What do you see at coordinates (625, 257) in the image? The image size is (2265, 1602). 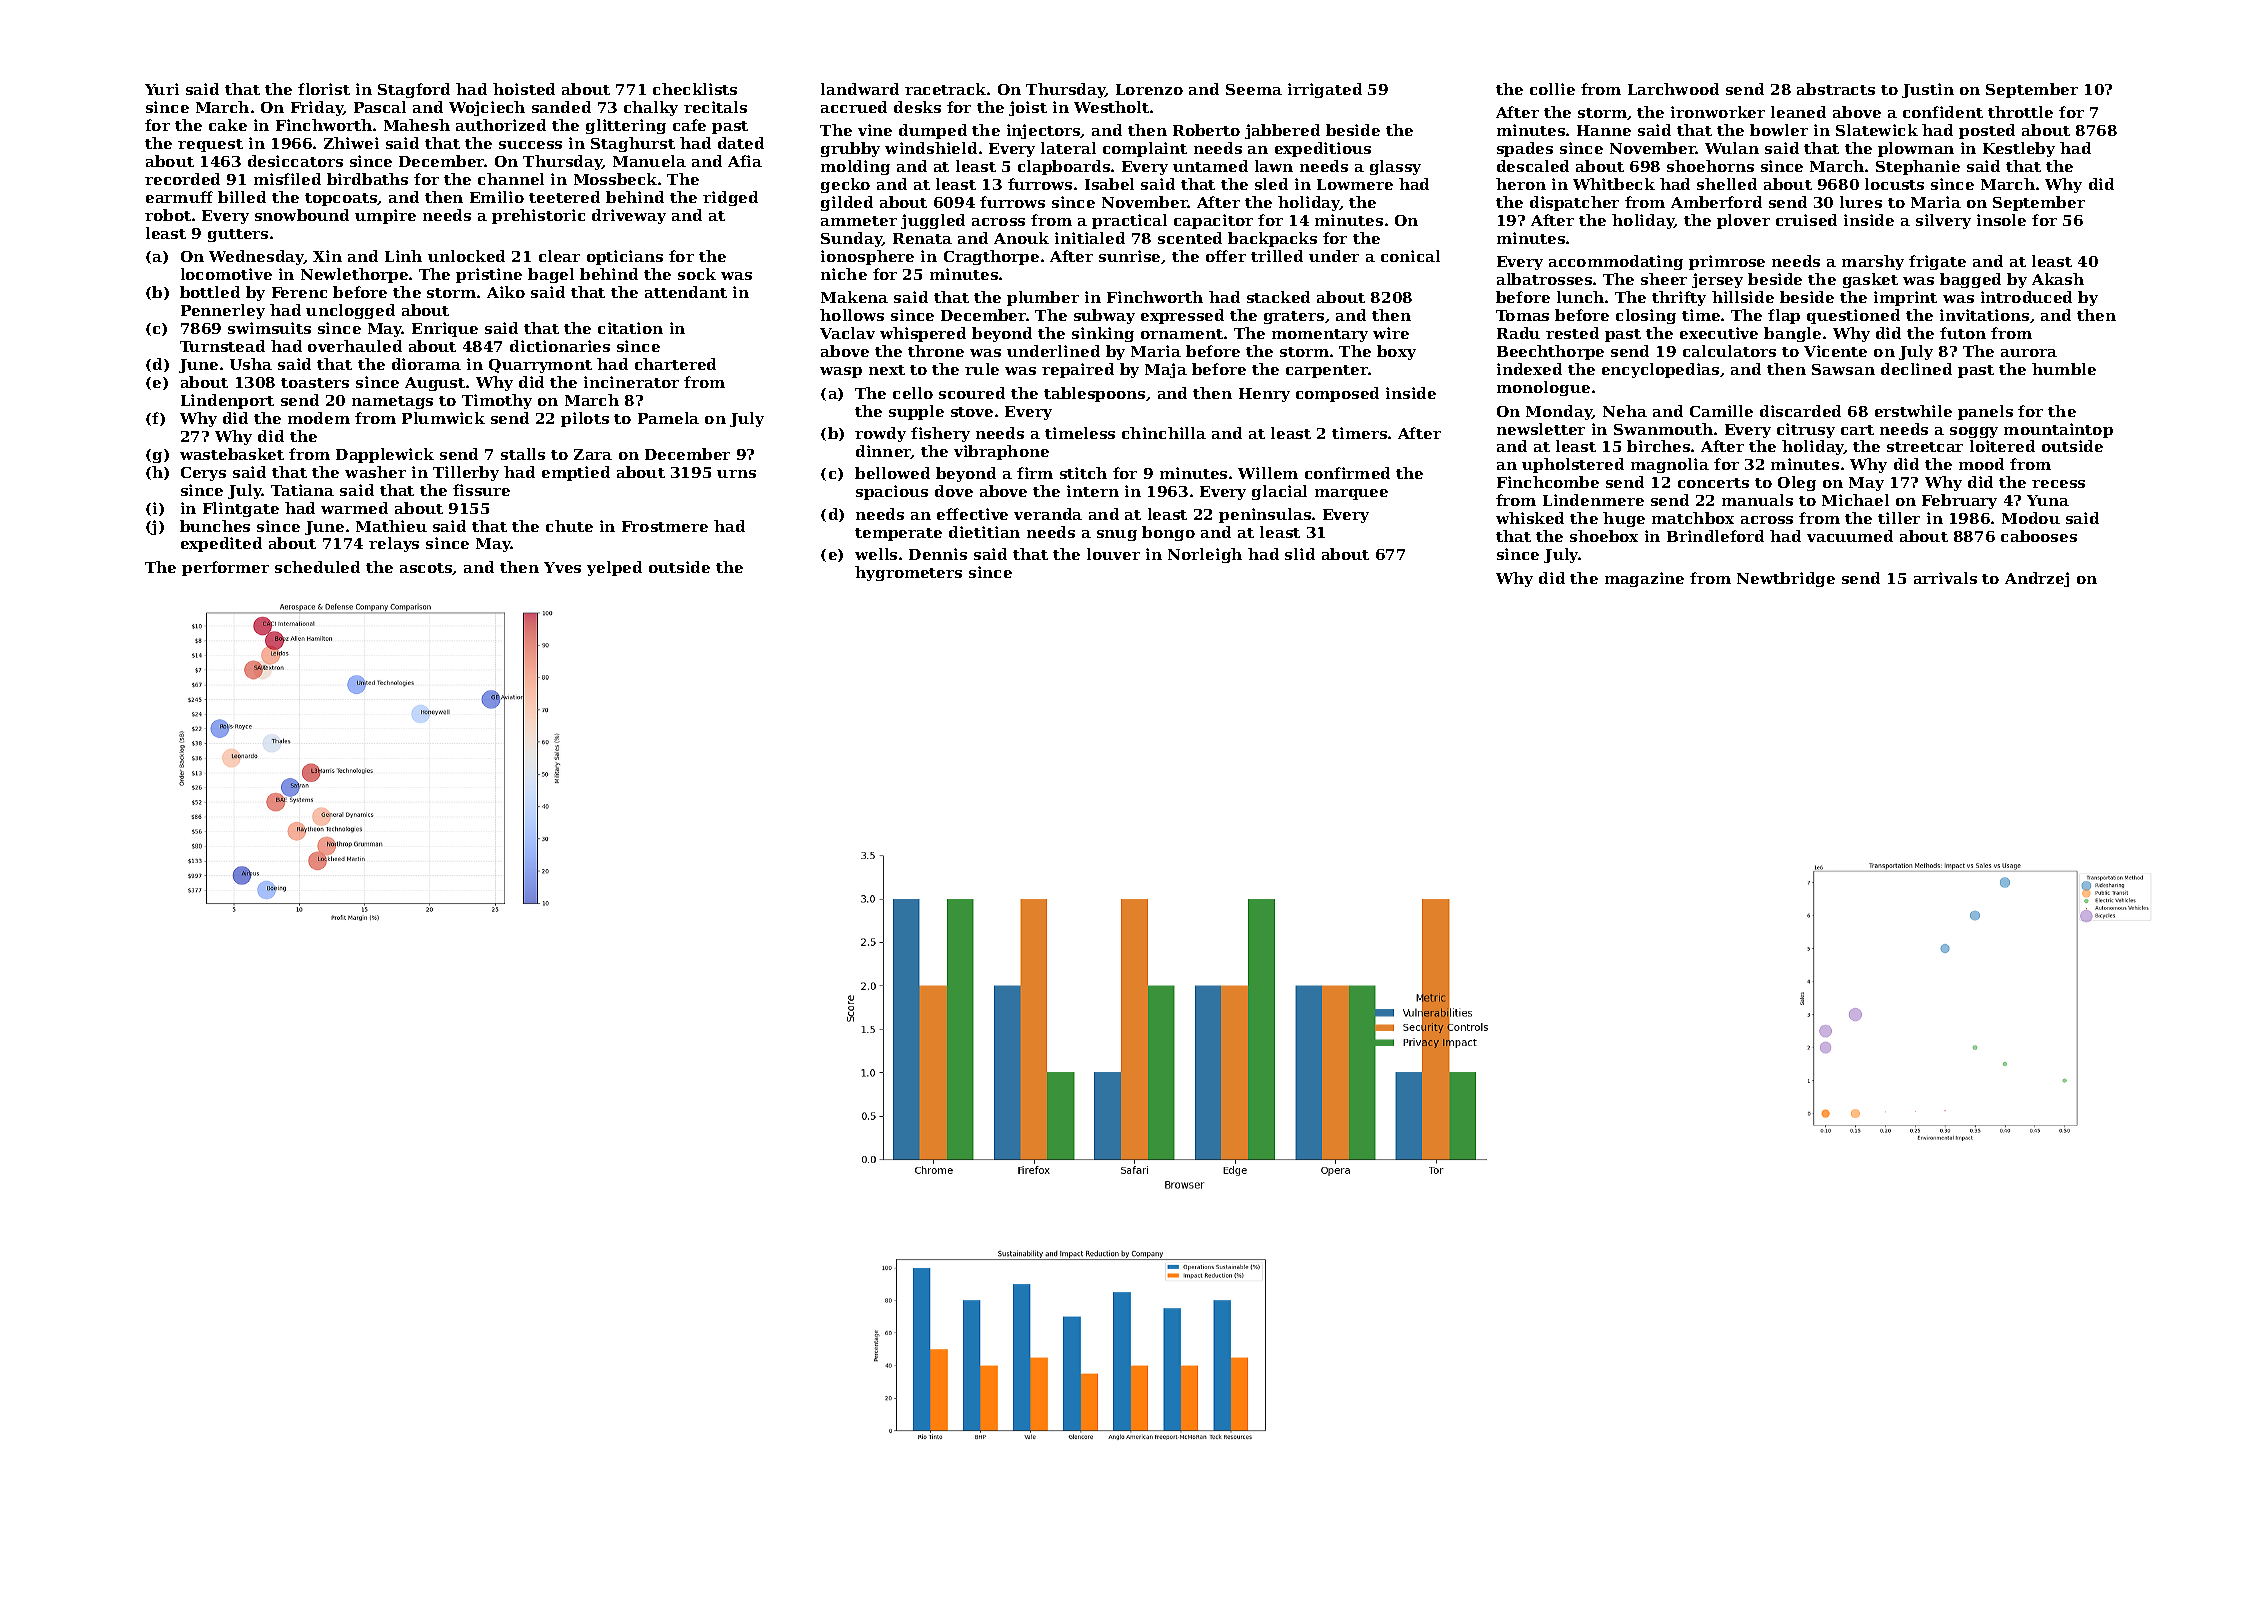 I see `opticians` at bounding box center [625, 257].
